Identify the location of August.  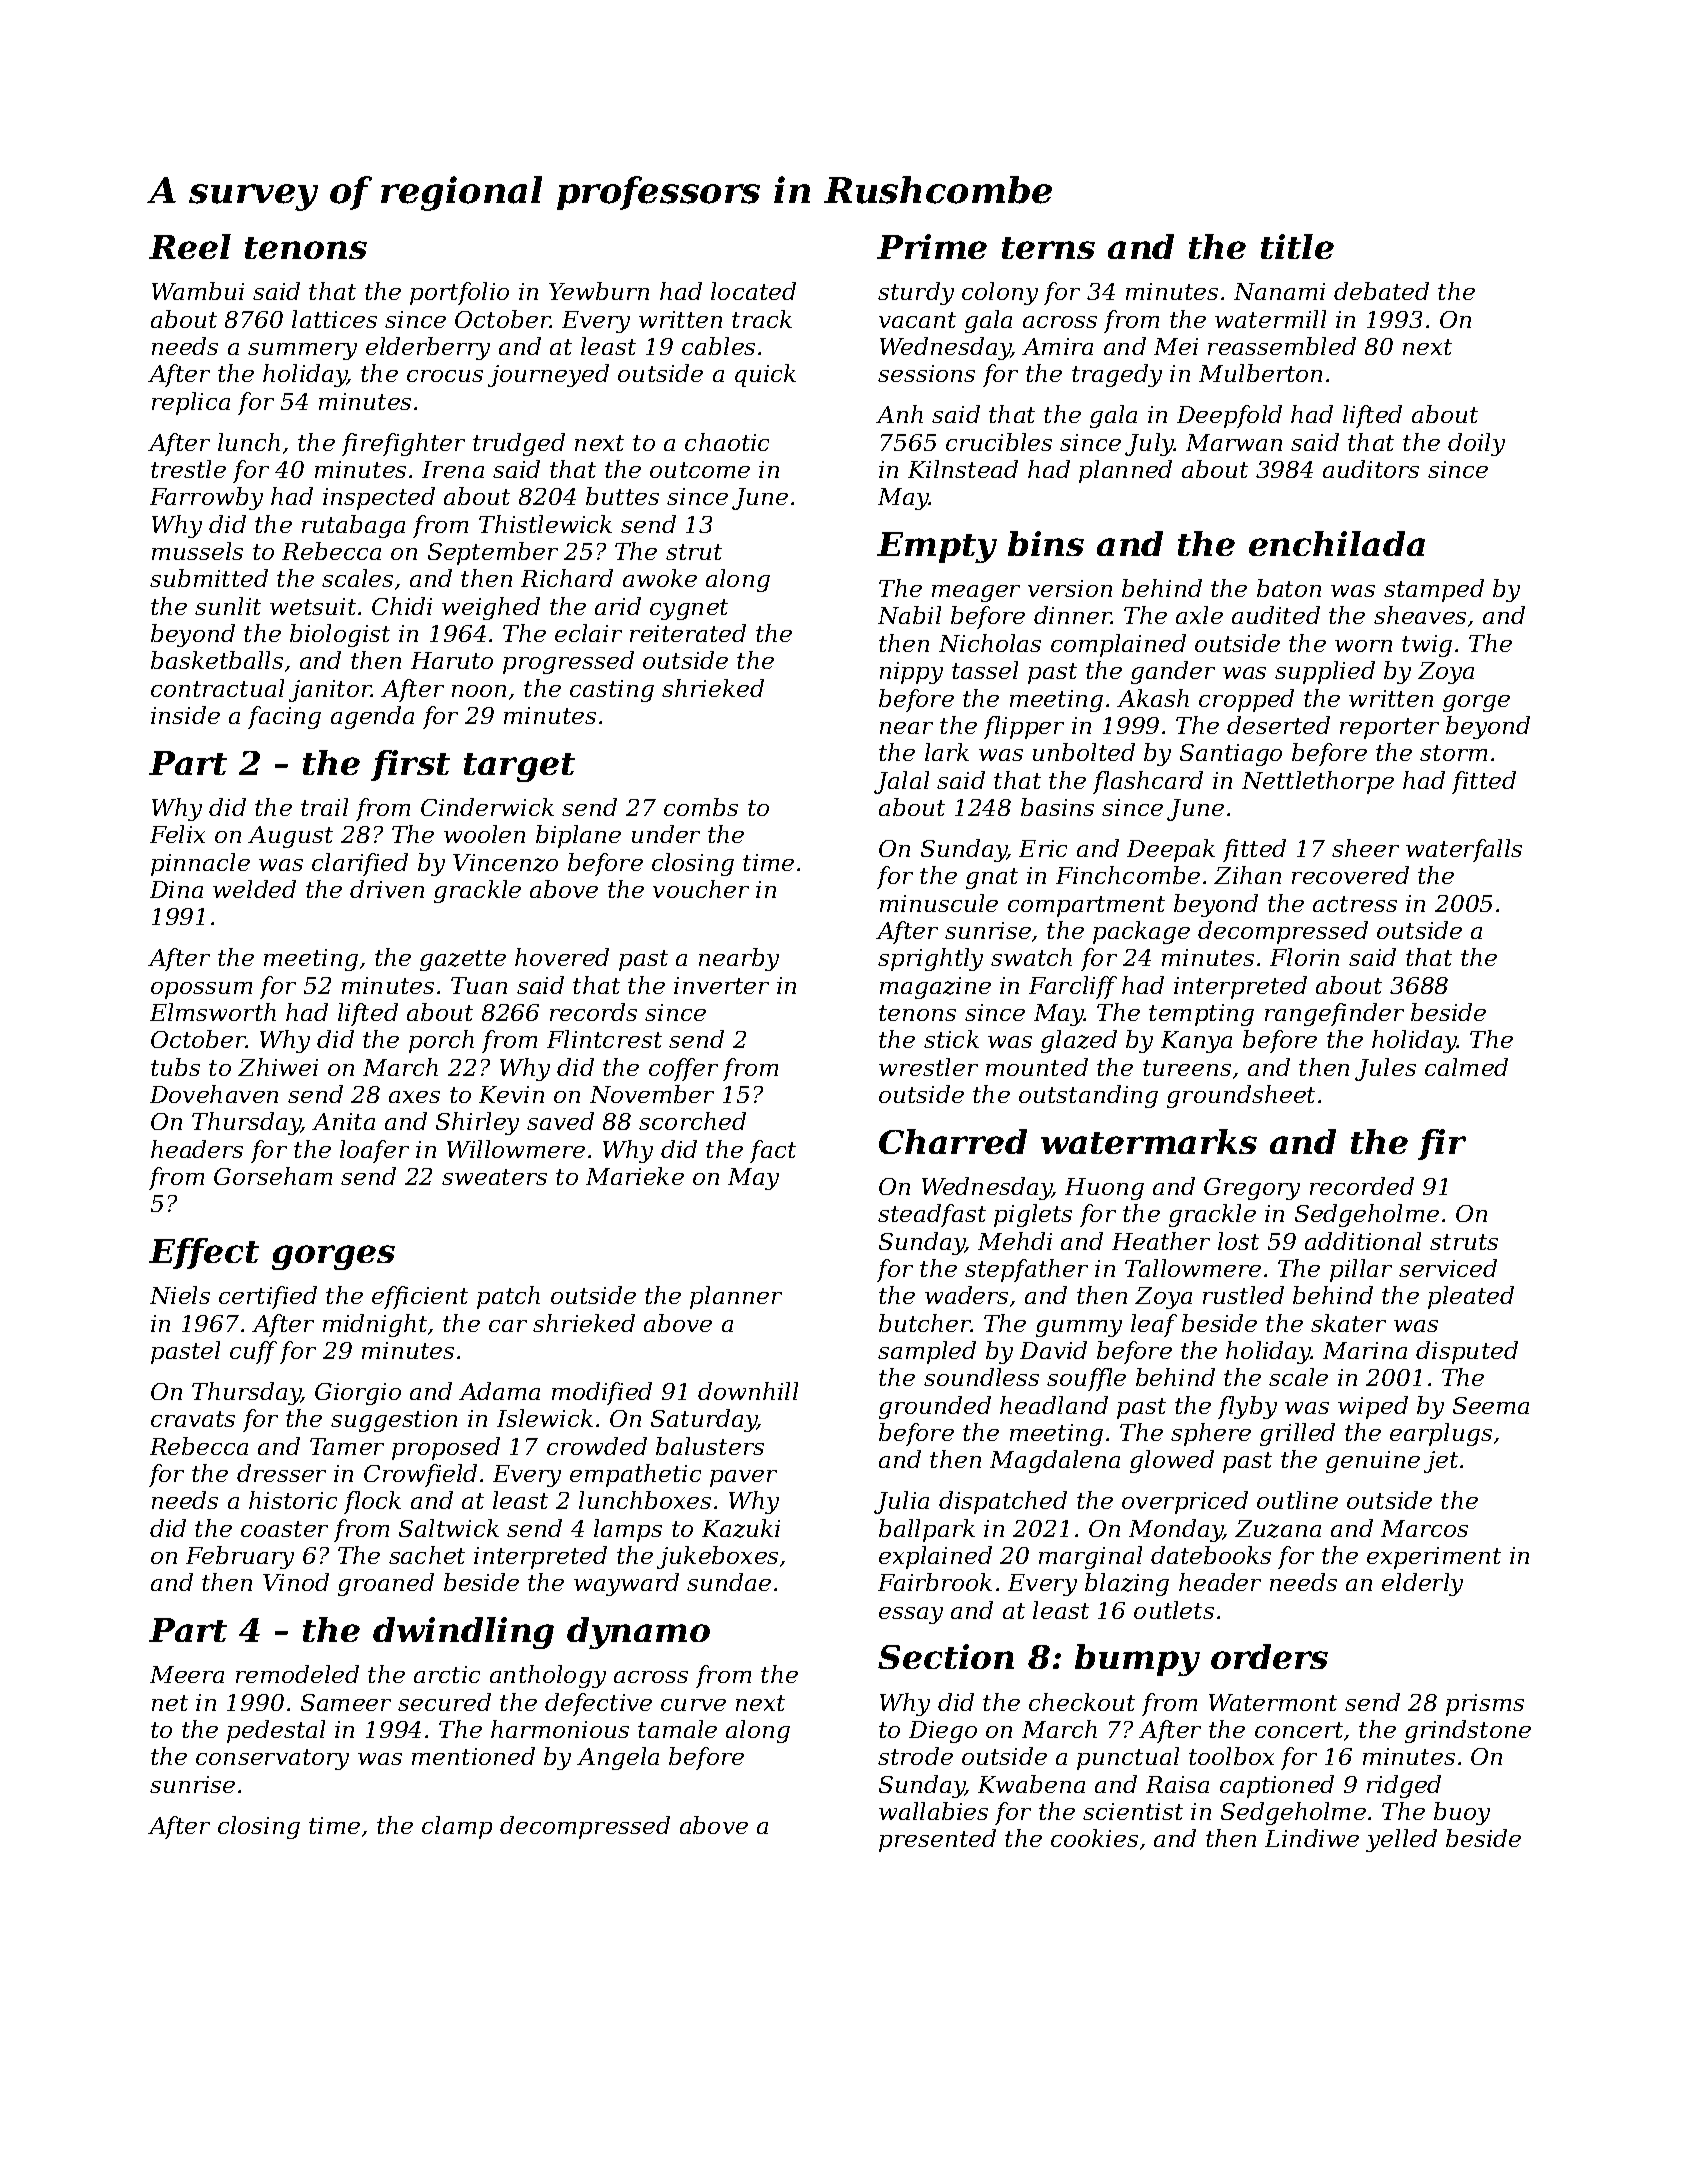
(290, 837).
